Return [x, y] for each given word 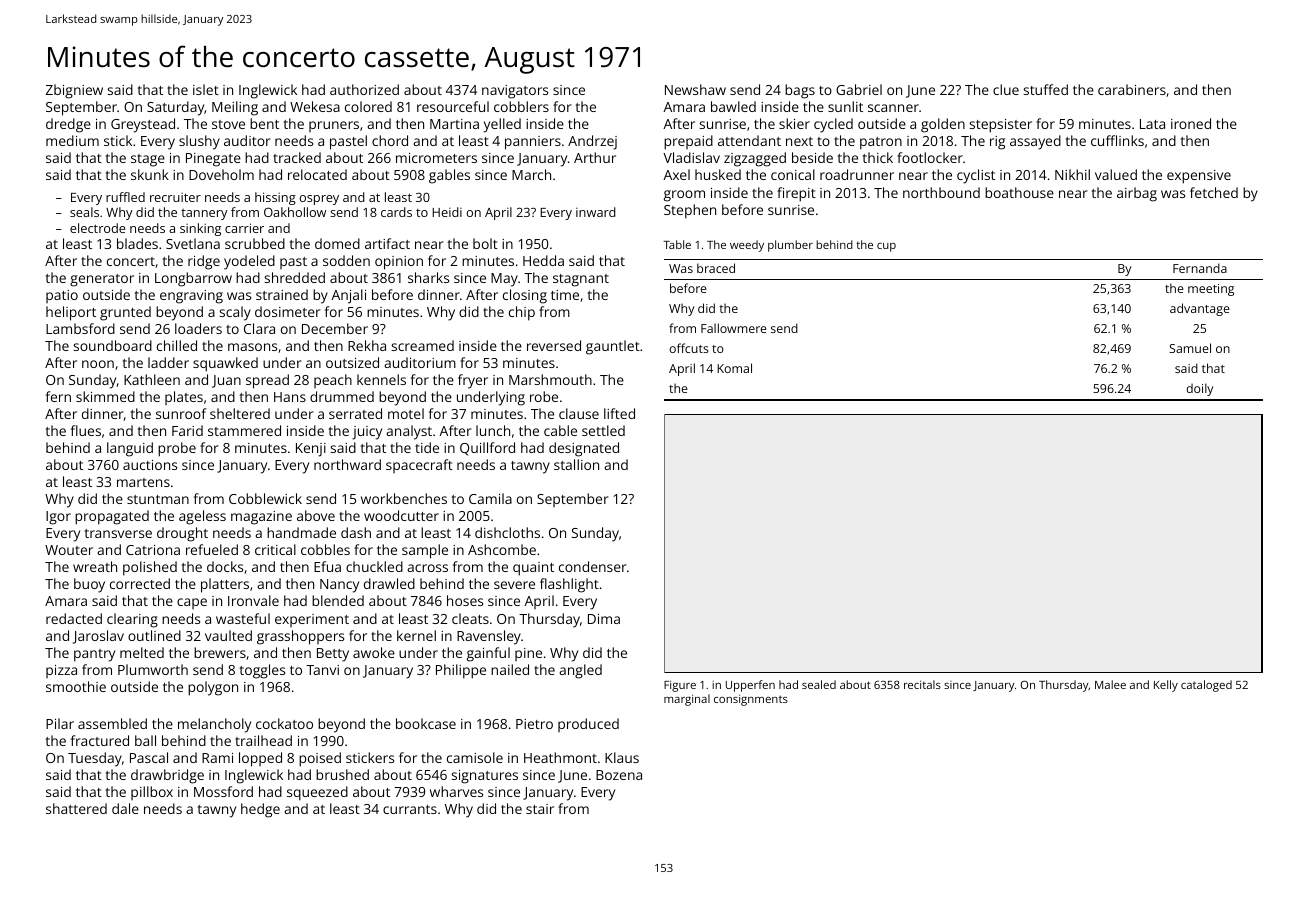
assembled [112, 723]
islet [206, 89]
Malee [1110, 684]
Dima [604, 619]
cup [886, 247]
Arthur [595, 157]
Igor [58, 518]
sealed [819, 684]
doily [1199, 389]
